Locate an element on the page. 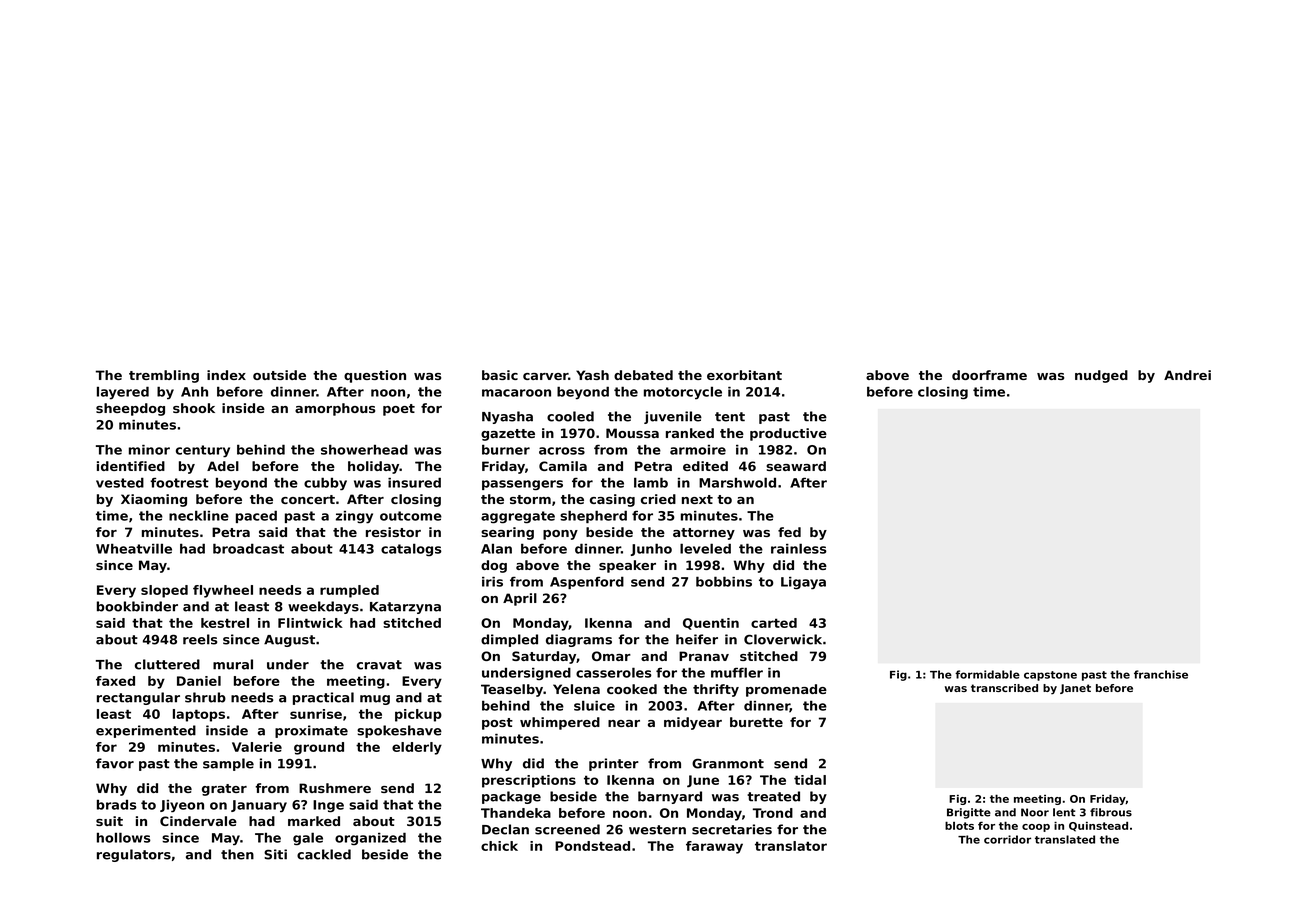  debated is located at coordinates (643, 375).
